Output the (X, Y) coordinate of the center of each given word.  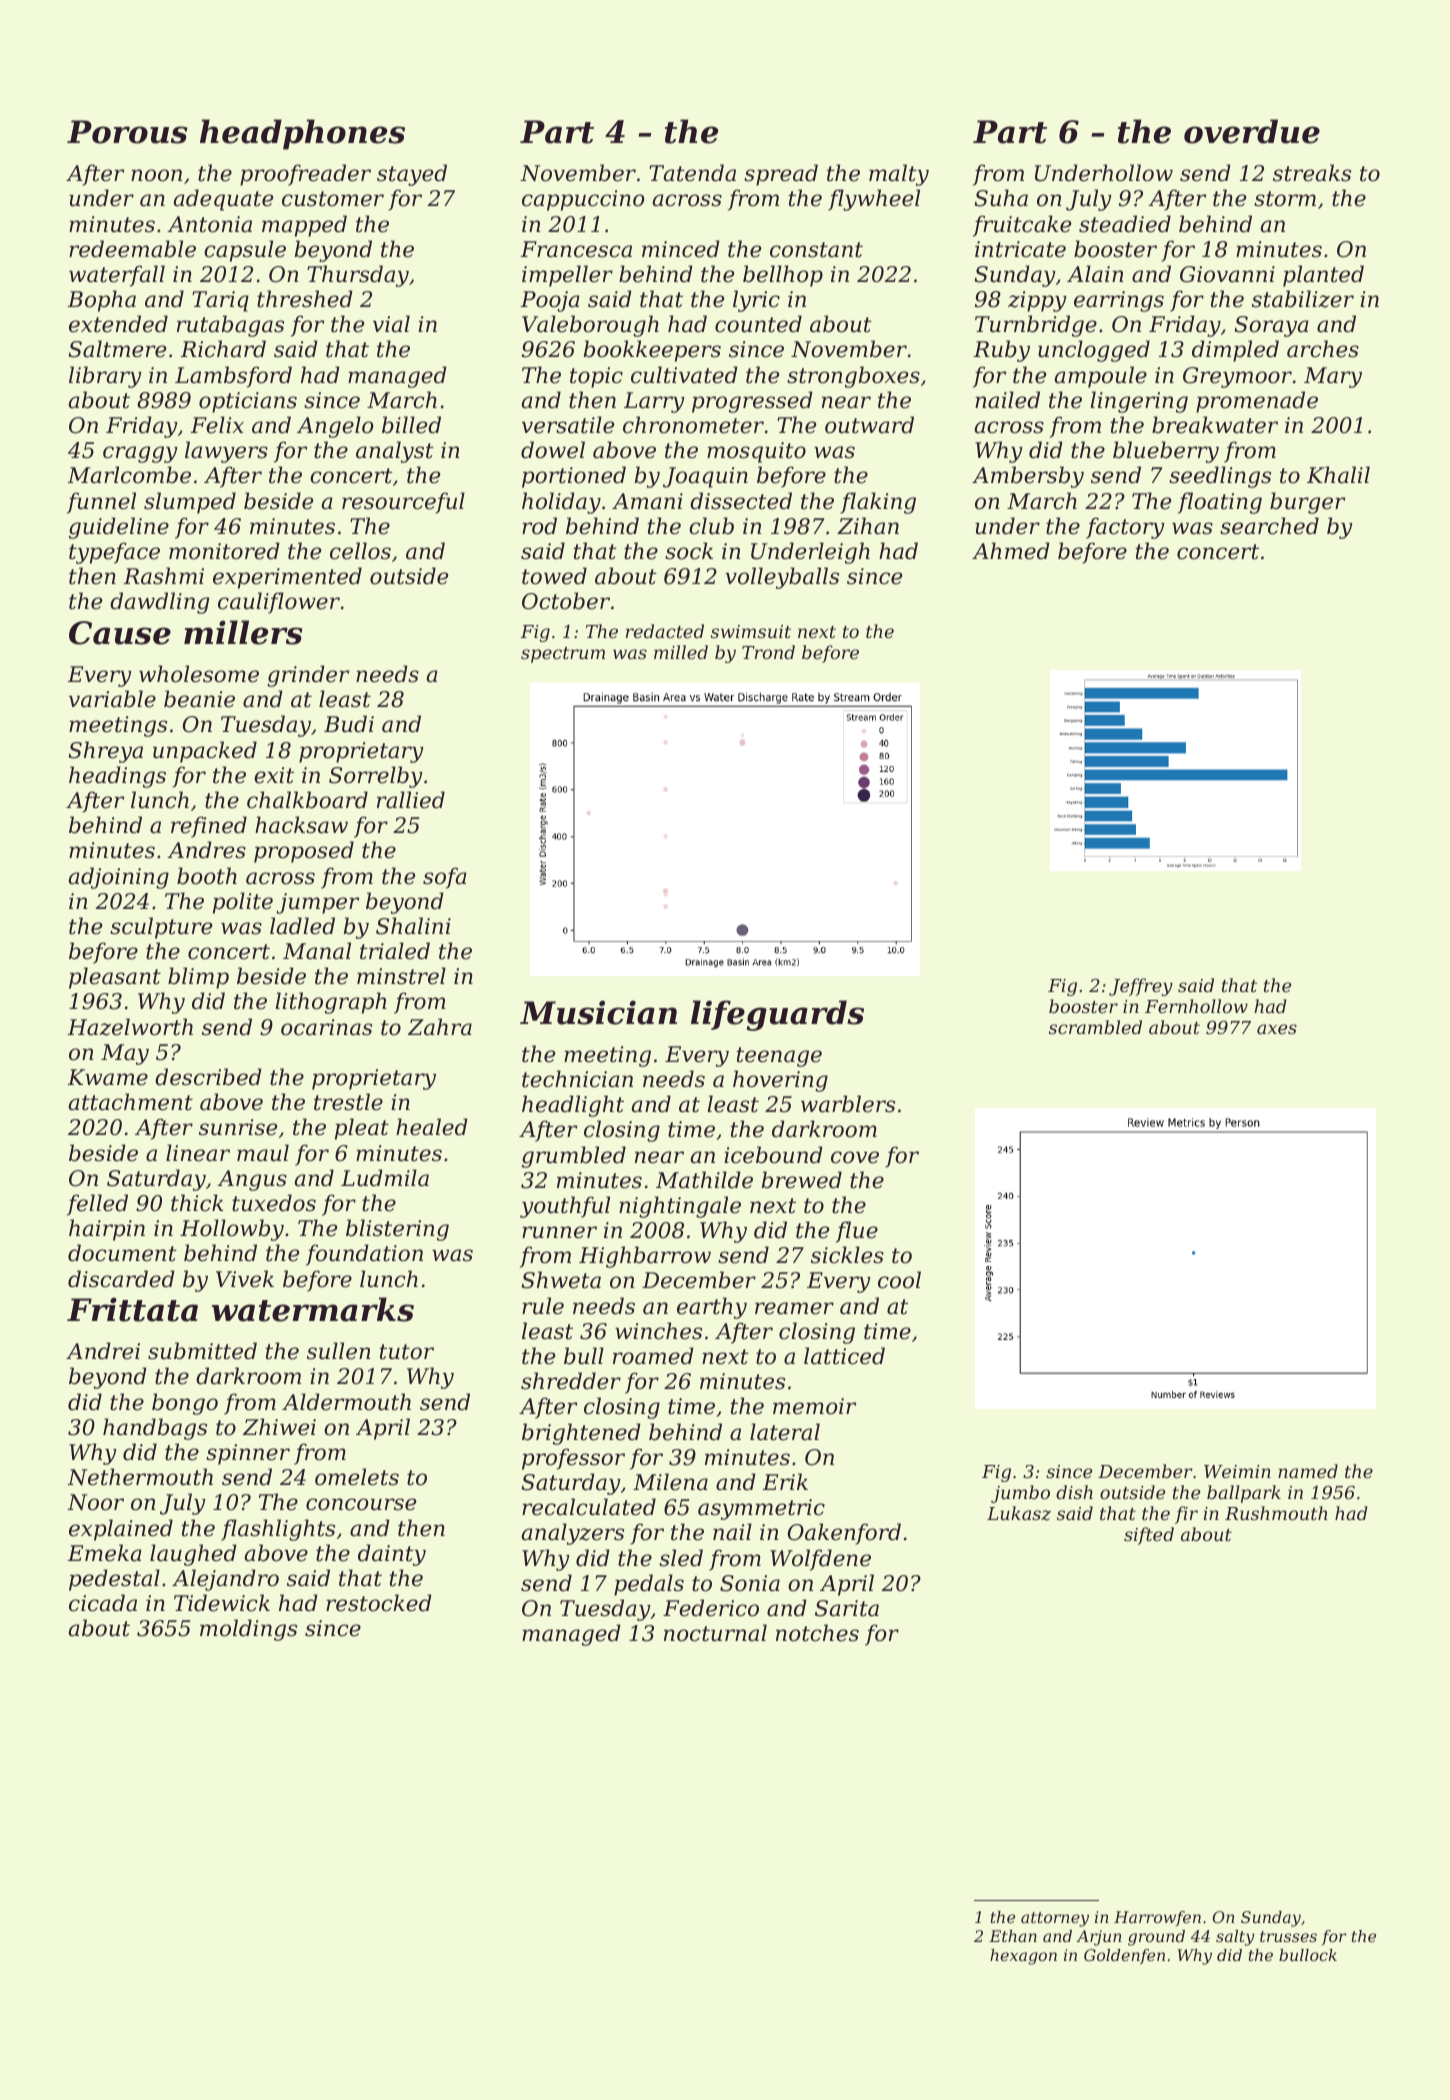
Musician (598, 1012)
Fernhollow (1196, 1006)
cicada (103, 1603)
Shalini (413, 926)
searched (1269, 526)
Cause (120, 633)
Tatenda (692, 173)
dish (1074, 1492)
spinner (248, 1454)
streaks (1312, 173)
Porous (127, 132)
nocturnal (715, 1633)
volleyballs (782, 578)
